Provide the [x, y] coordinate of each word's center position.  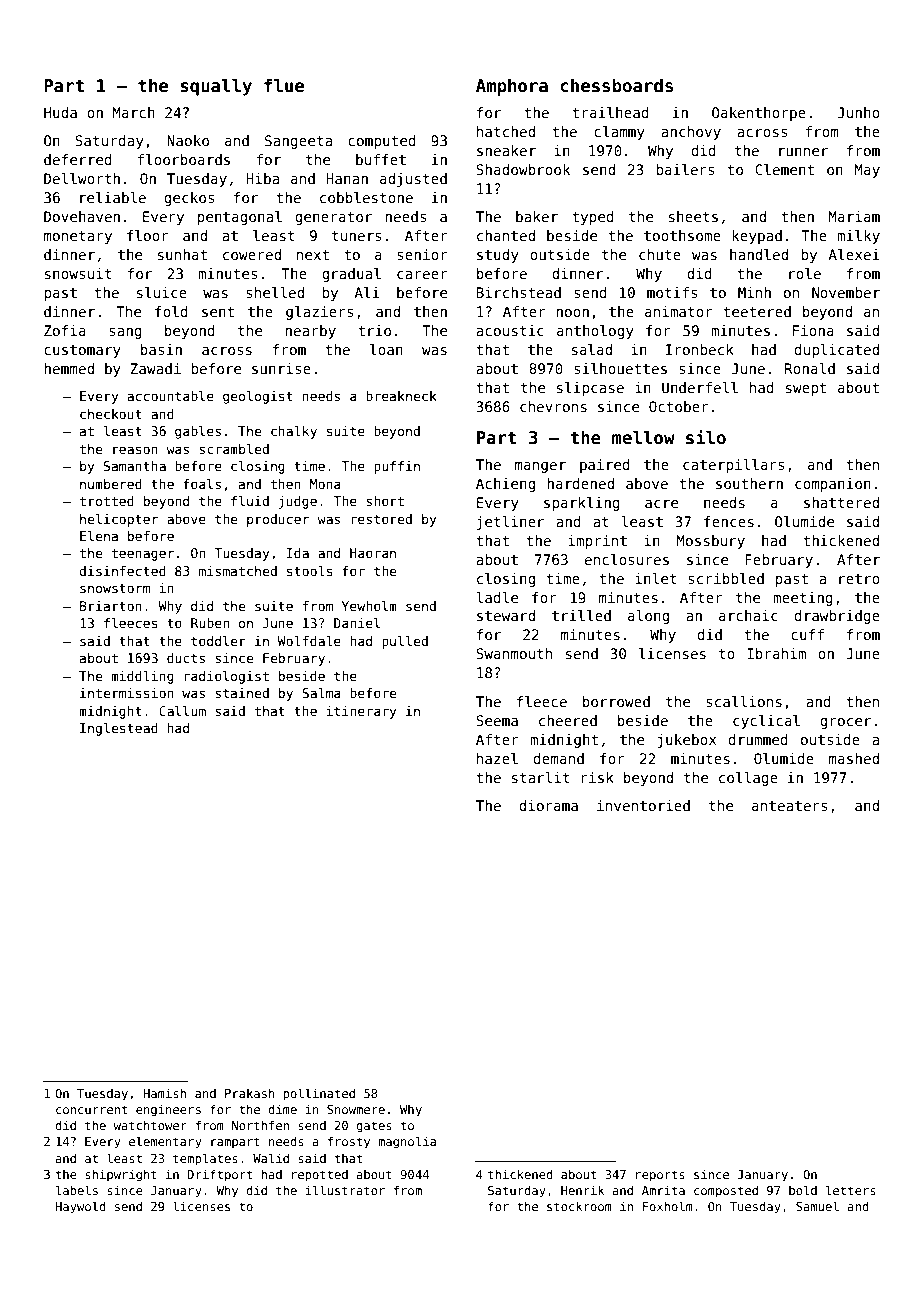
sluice [162, 292]
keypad [757, 237]
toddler [218, 641]
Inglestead [119, 729]
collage [748, 779]
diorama [548, 805]
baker [537, 216]
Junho [858, 112]
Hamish [164, 1093]
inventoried [643, 805]
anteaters [790, 806]
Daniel [357, 623]
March [134, 112]
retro [859, 579]
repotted [320, 1176]
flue [284, 85]
